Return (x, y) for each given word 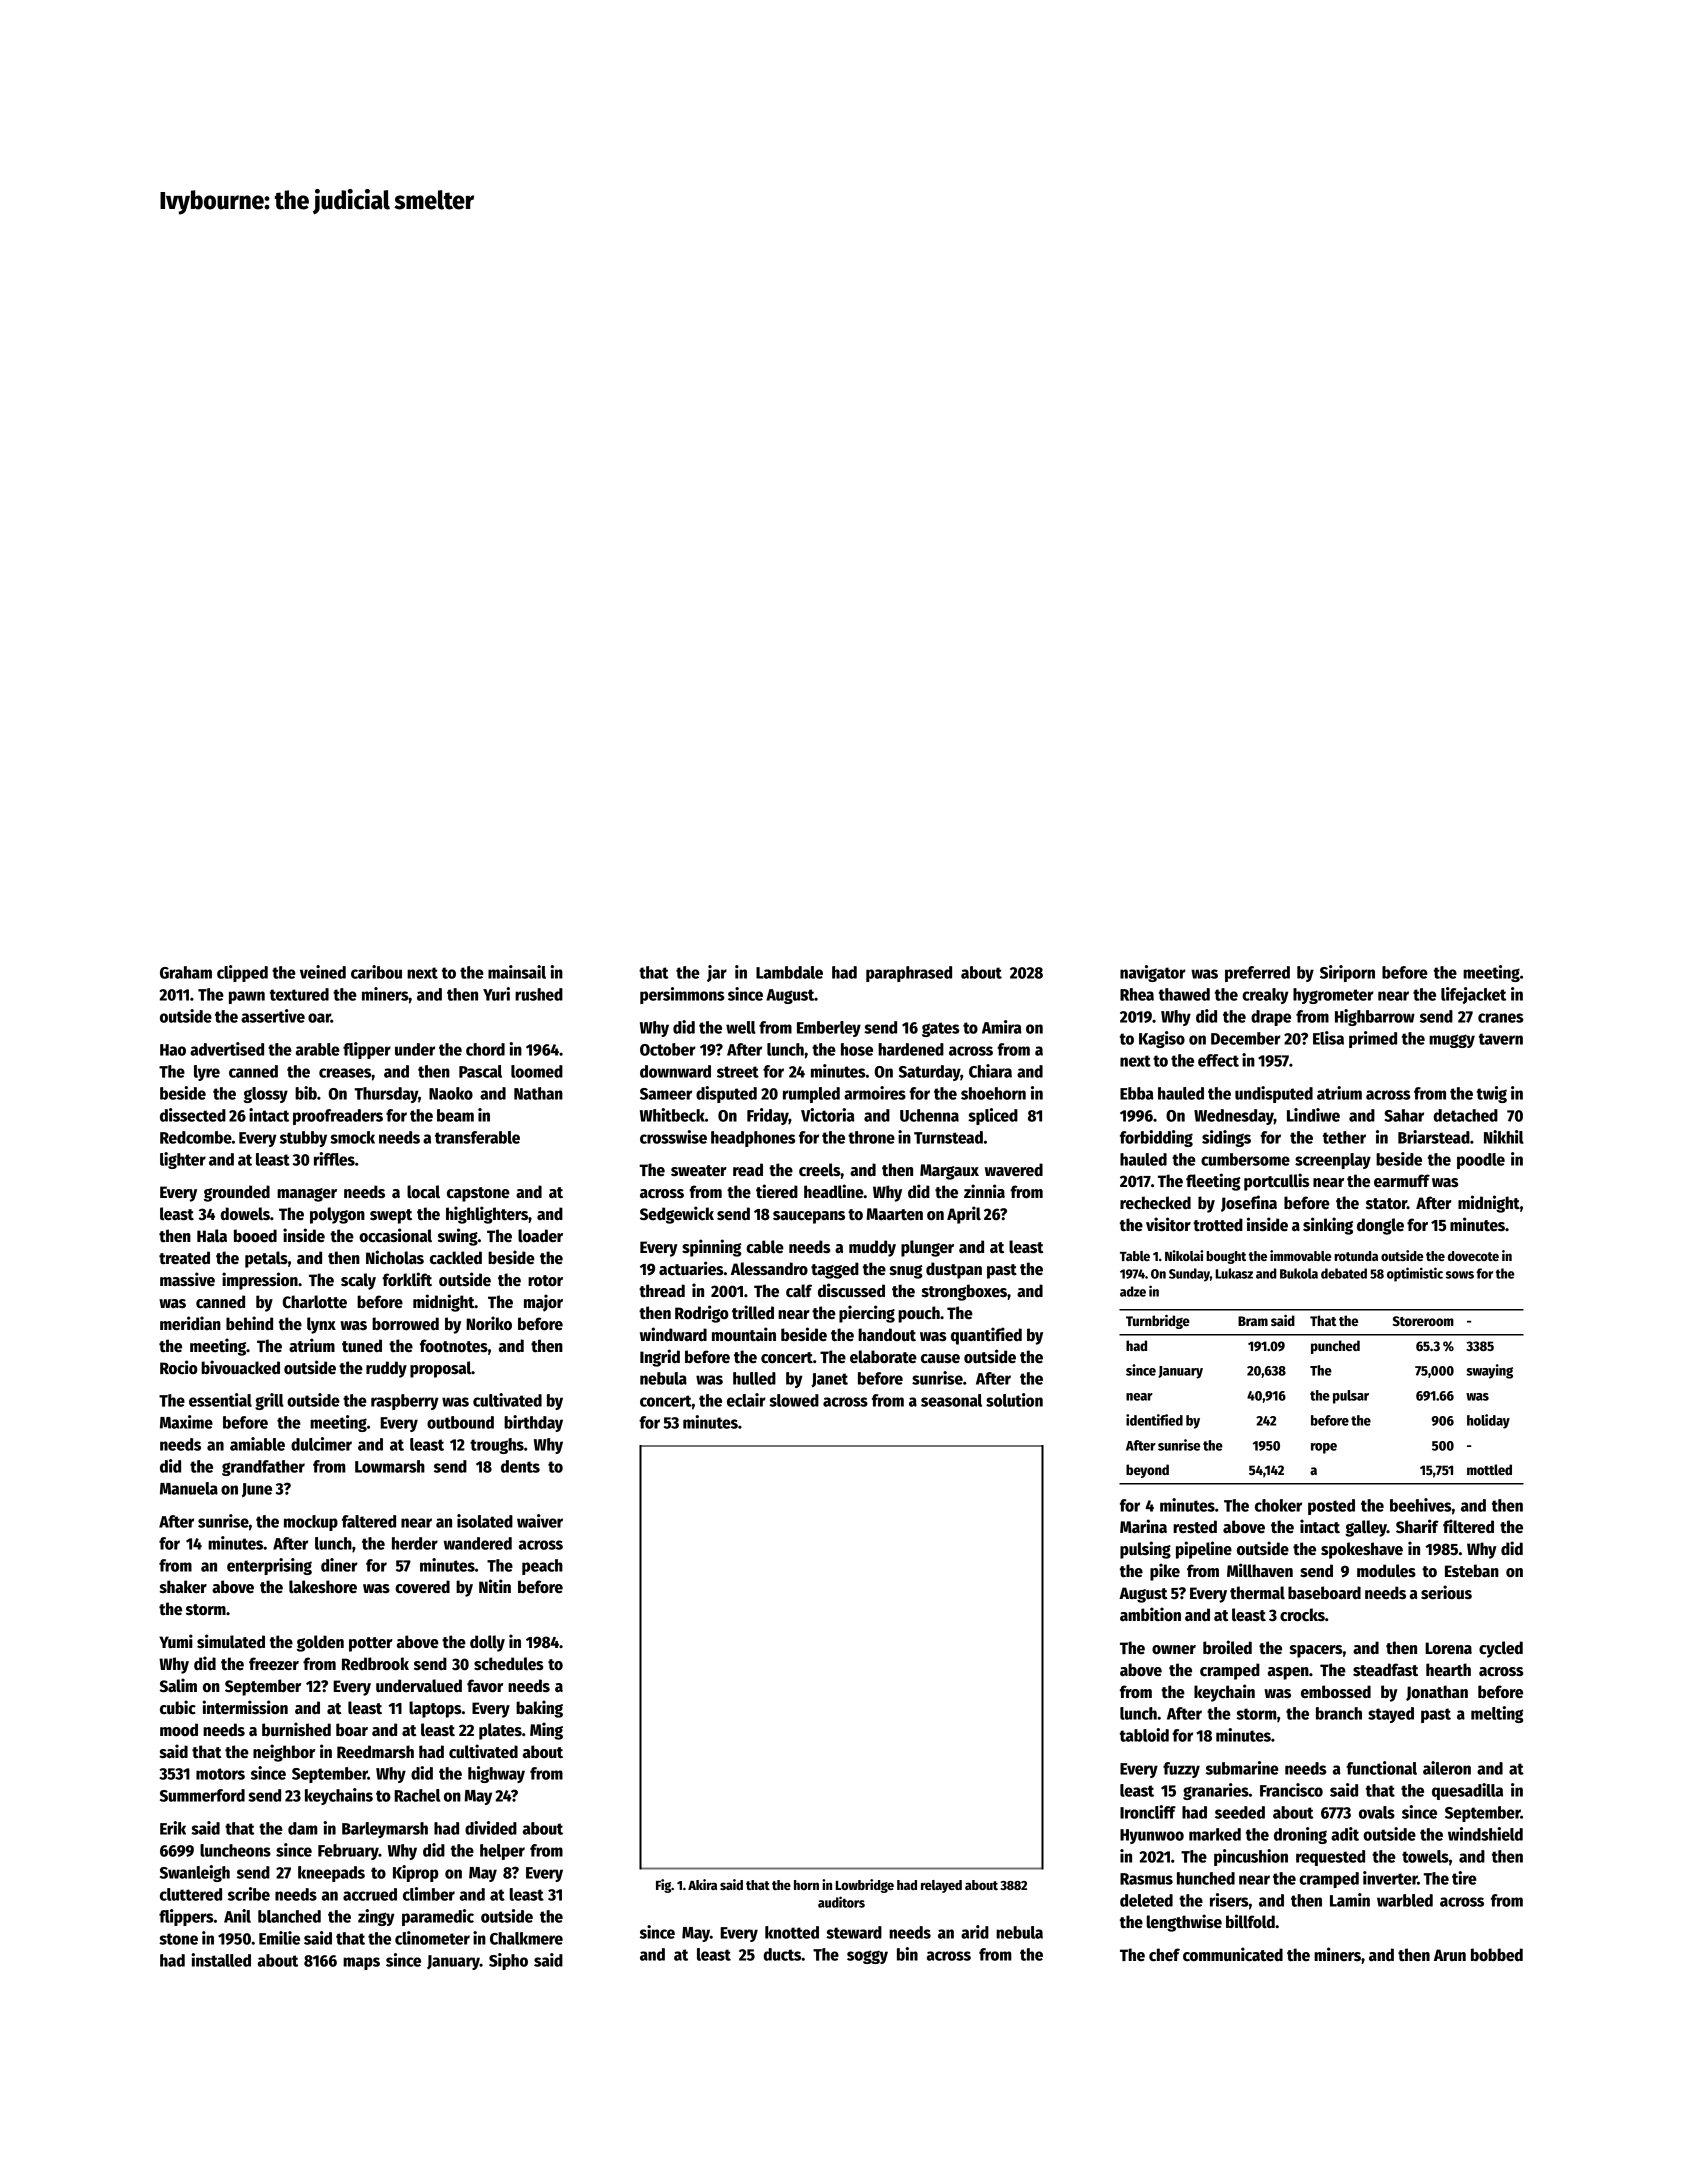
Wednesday (1234, 1117)
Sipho (508, 1961)
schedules (509, 1664)
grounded (237, 1193)
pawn (247, 997)
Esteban (1472, 1571)
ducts (782, 1954)
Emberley (829, 1029)
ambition (1150, 1614)
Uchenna (929, 1115)
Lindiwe (1313, 1115)
